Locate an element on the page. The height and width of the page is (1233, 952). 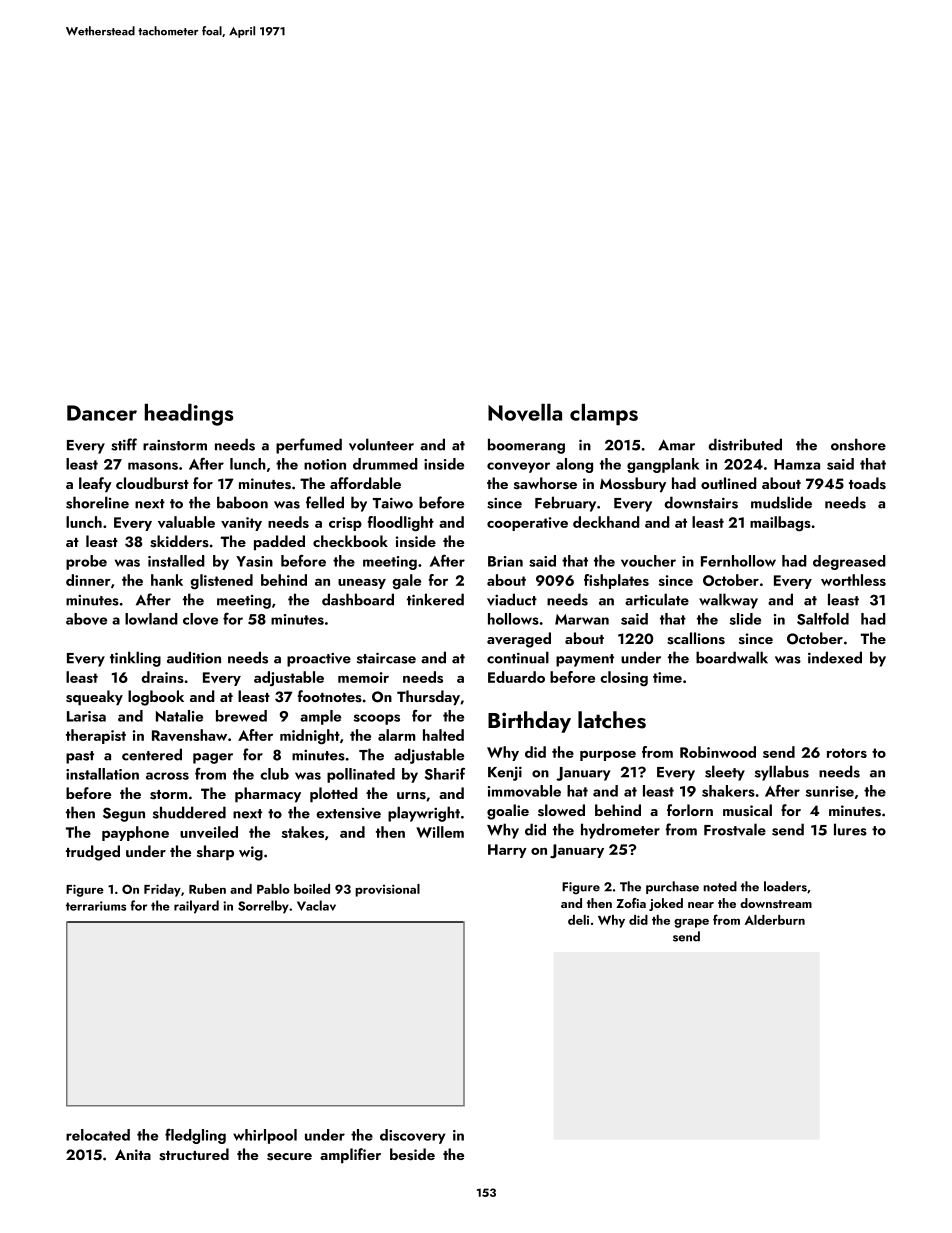
toads is located at coordinates (867, 483).
